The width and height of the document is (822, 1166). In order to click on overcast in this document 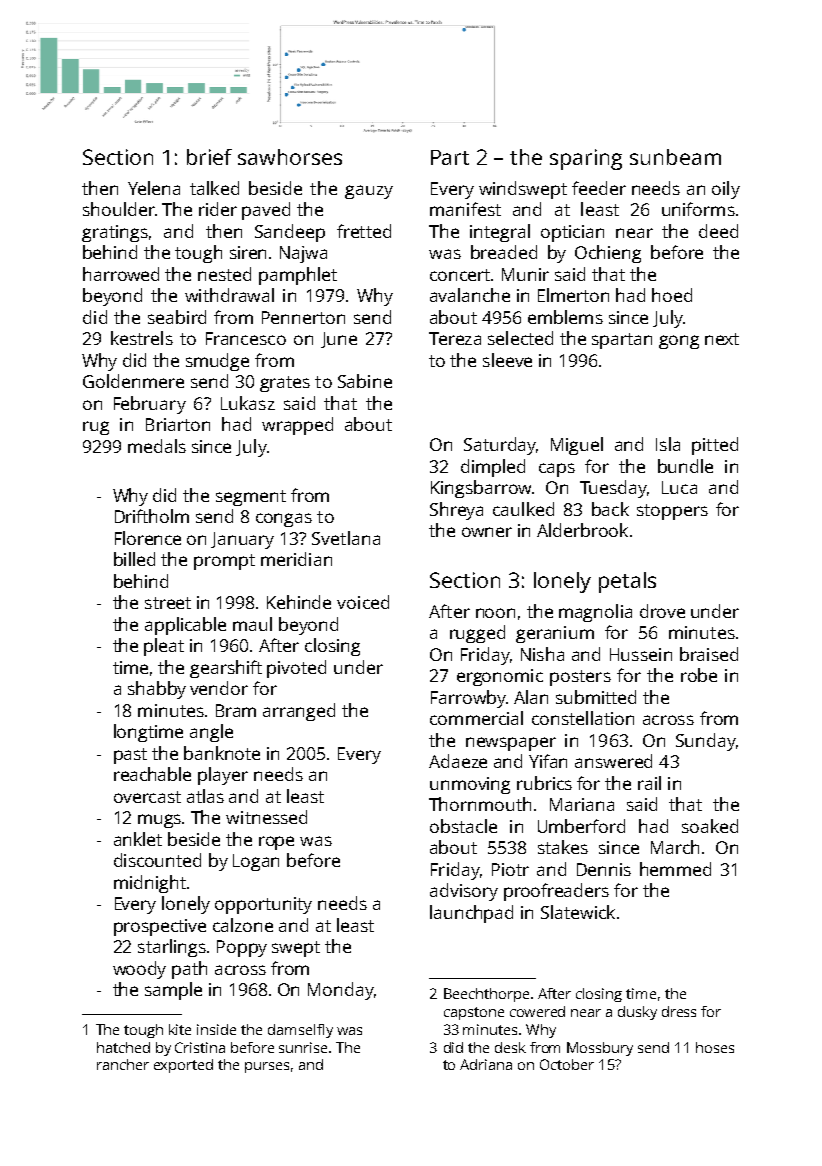, I will do `click(147, 797)`.
